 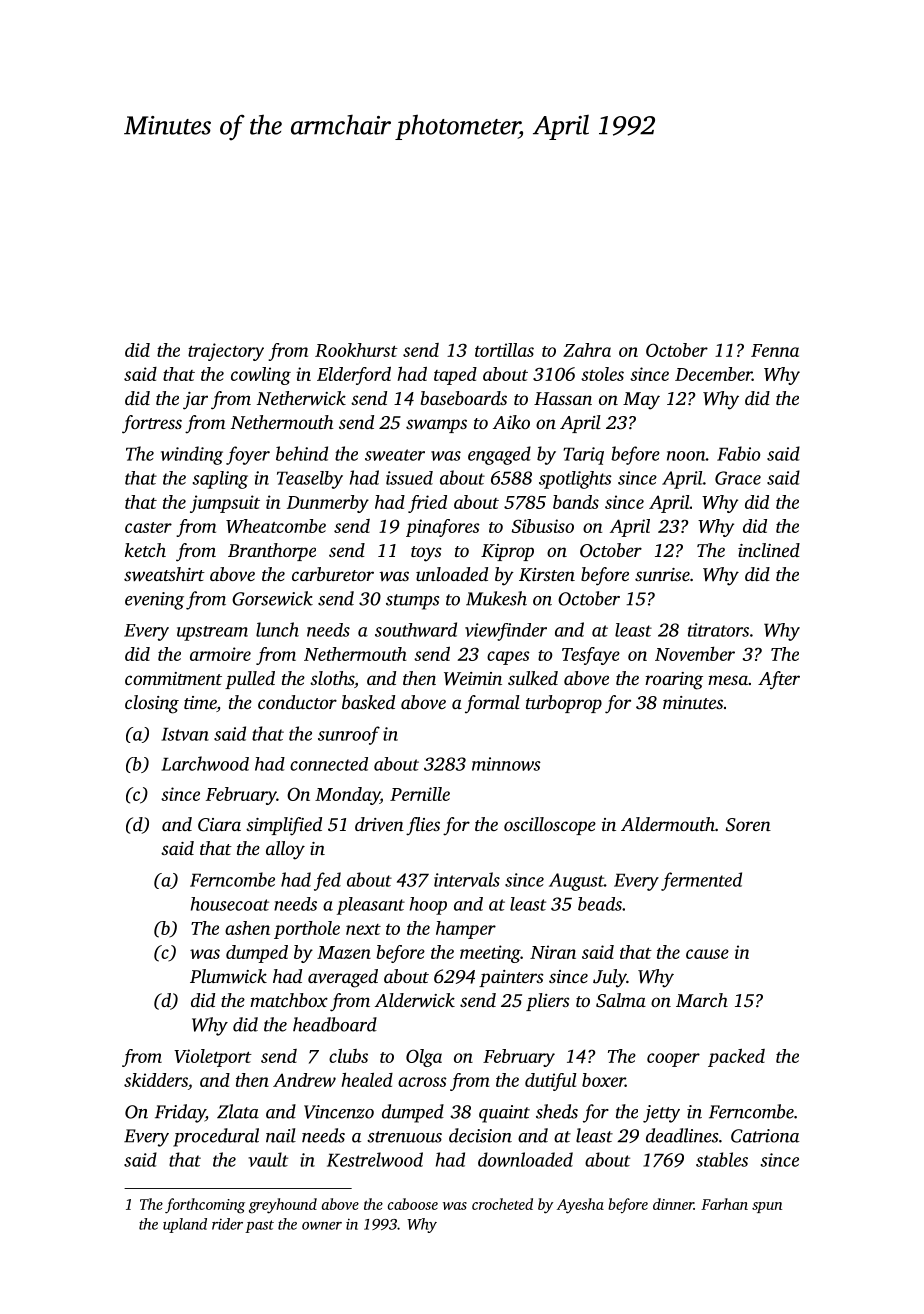 What do you see at coordinates (769, 550) in the image?
I see `inclined` at bounding box center [769, 550].
